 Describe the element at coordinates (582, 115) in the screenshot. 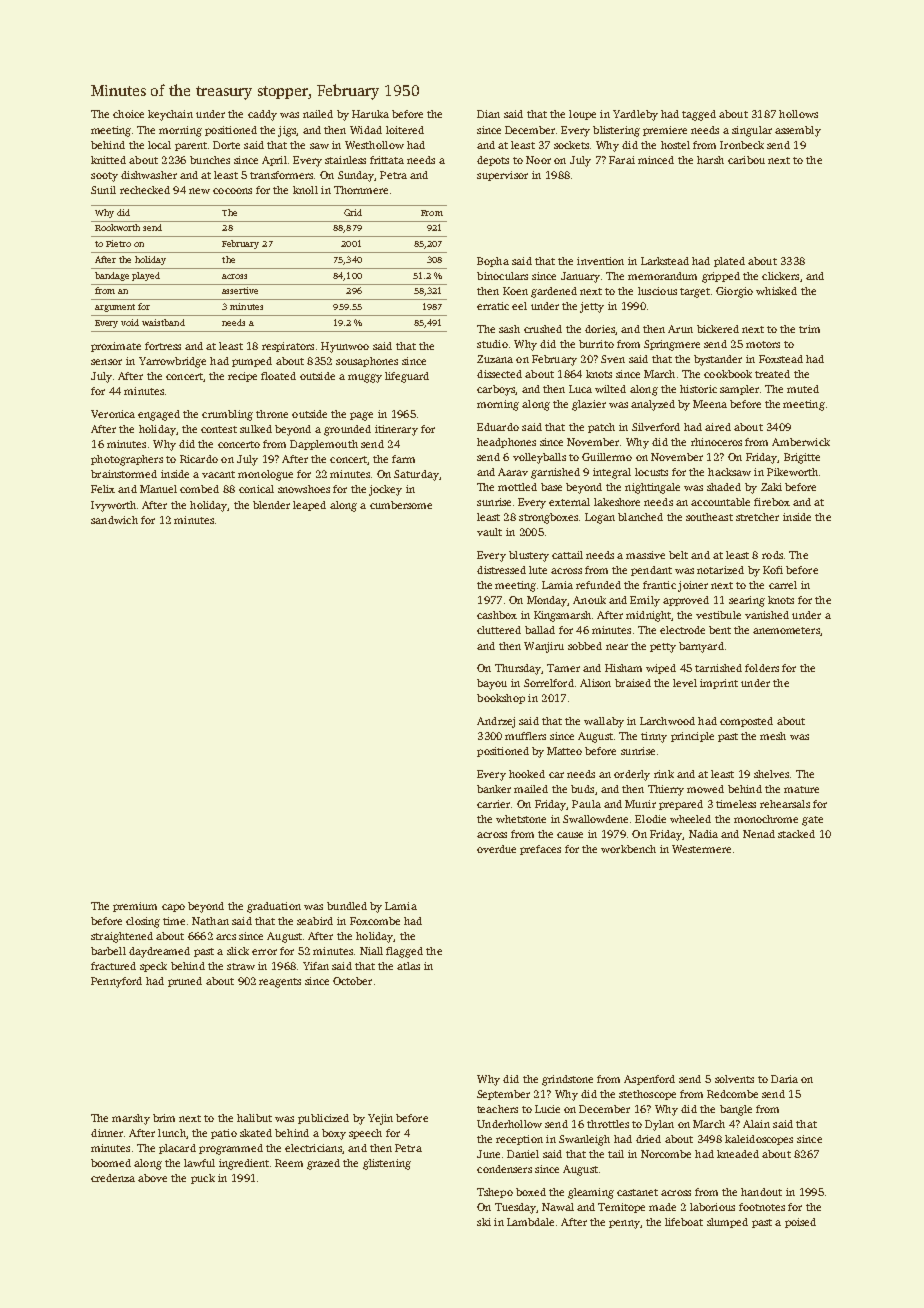

I see `loupe` at that location.
